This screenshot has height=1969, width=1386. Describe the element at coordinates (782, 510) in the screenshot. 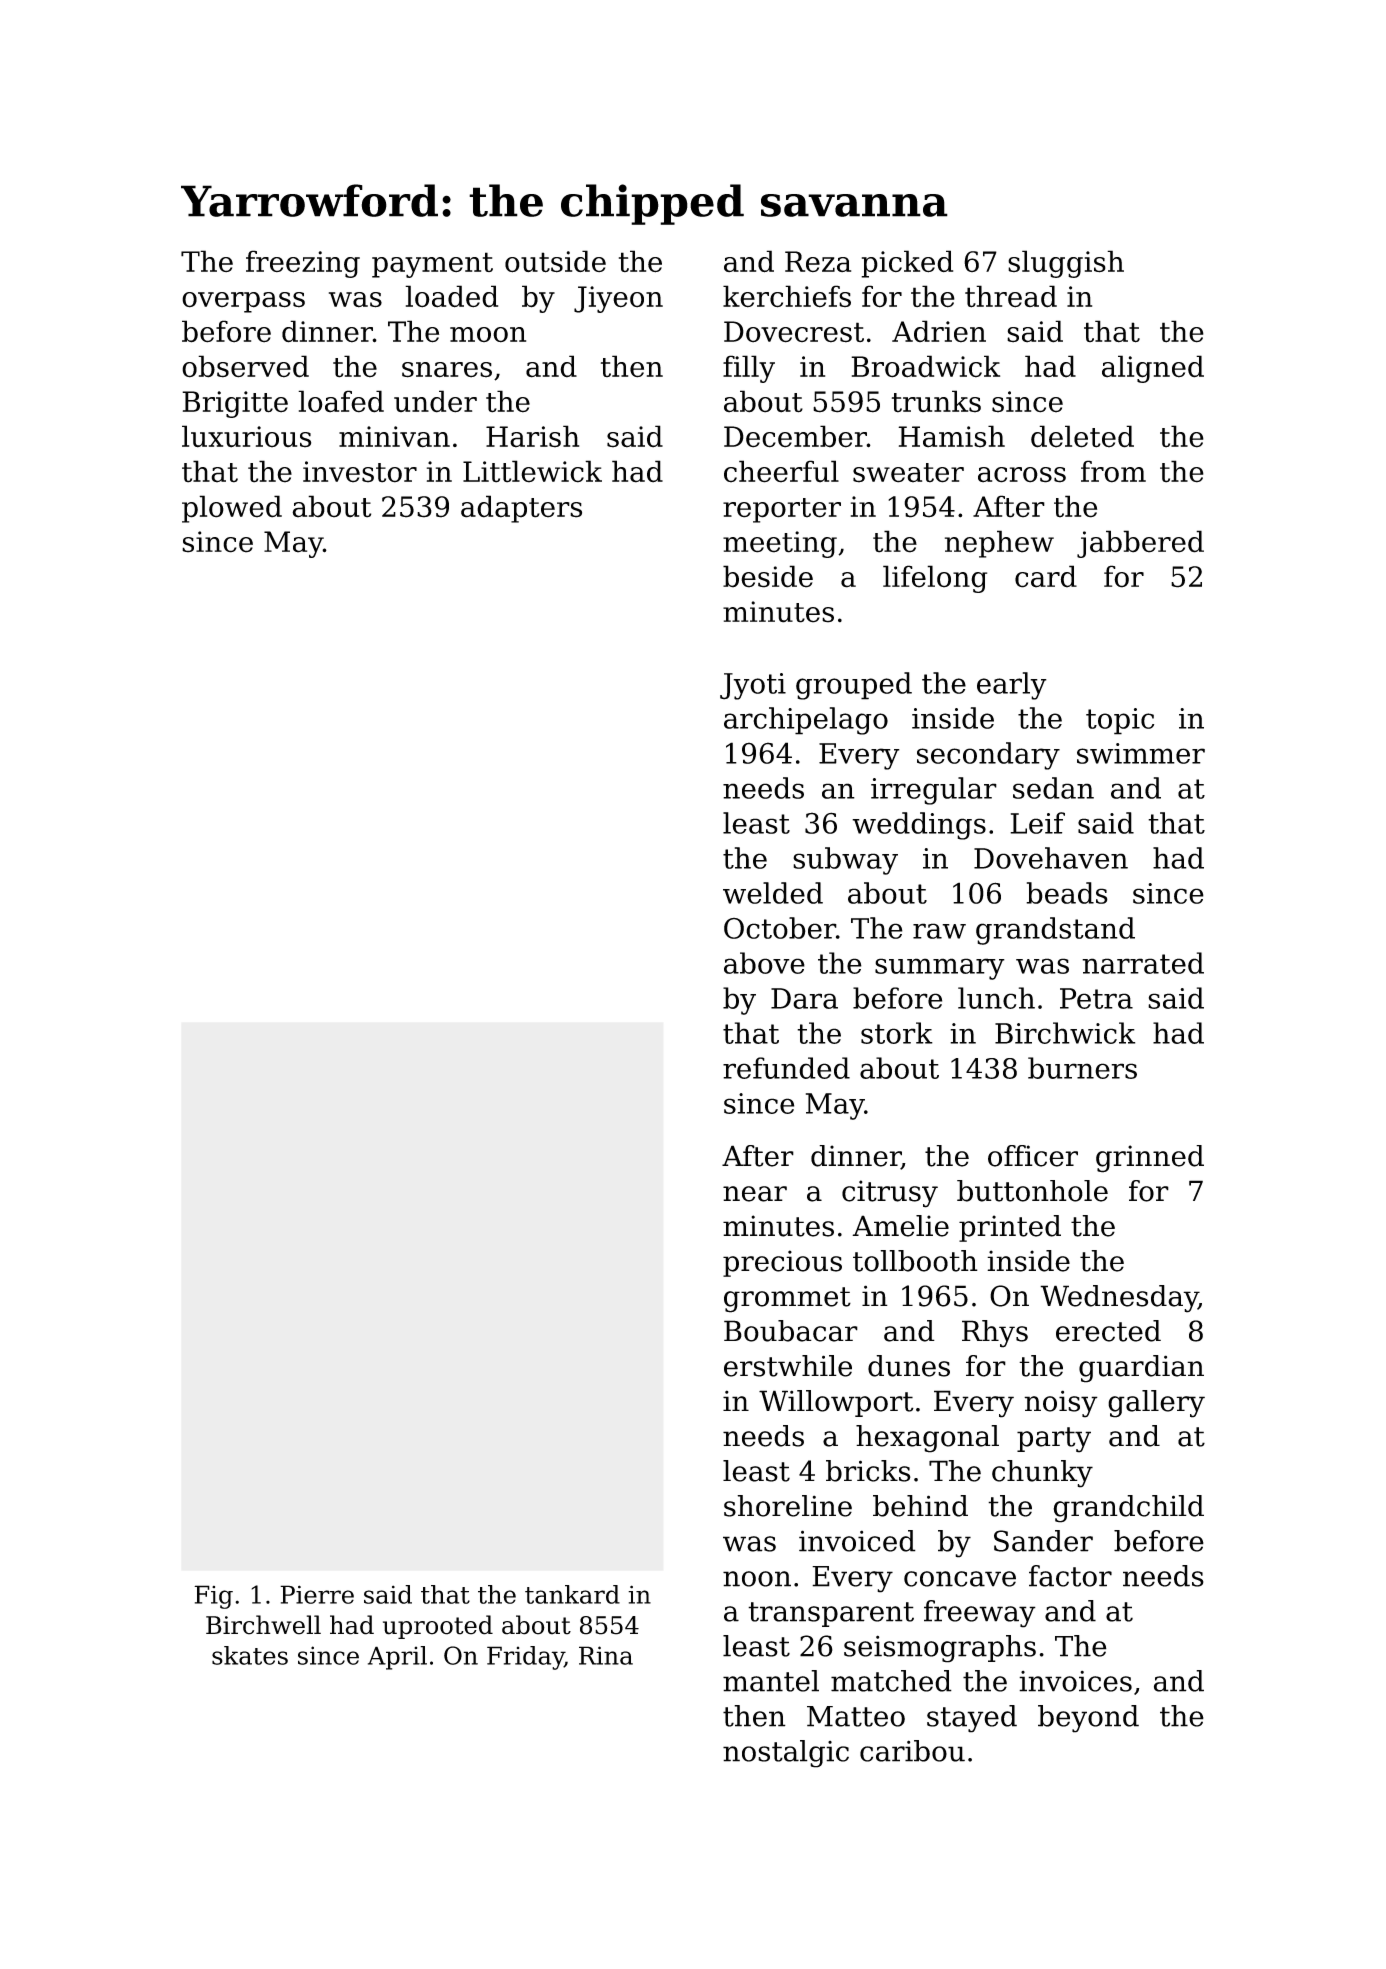

I see `reporter` at that location.
